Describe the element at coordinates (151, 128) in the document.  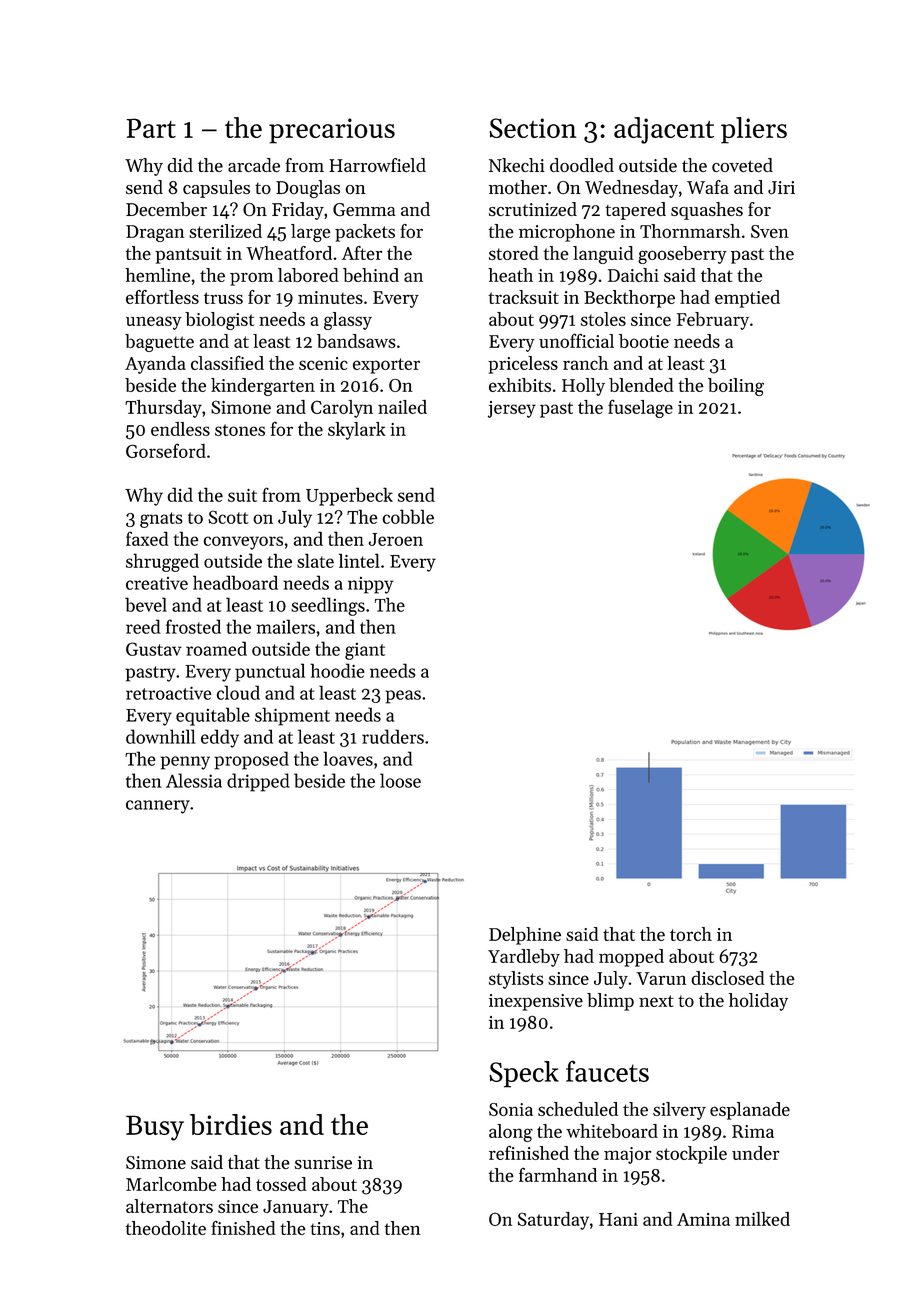
I see `Part` at that location.
